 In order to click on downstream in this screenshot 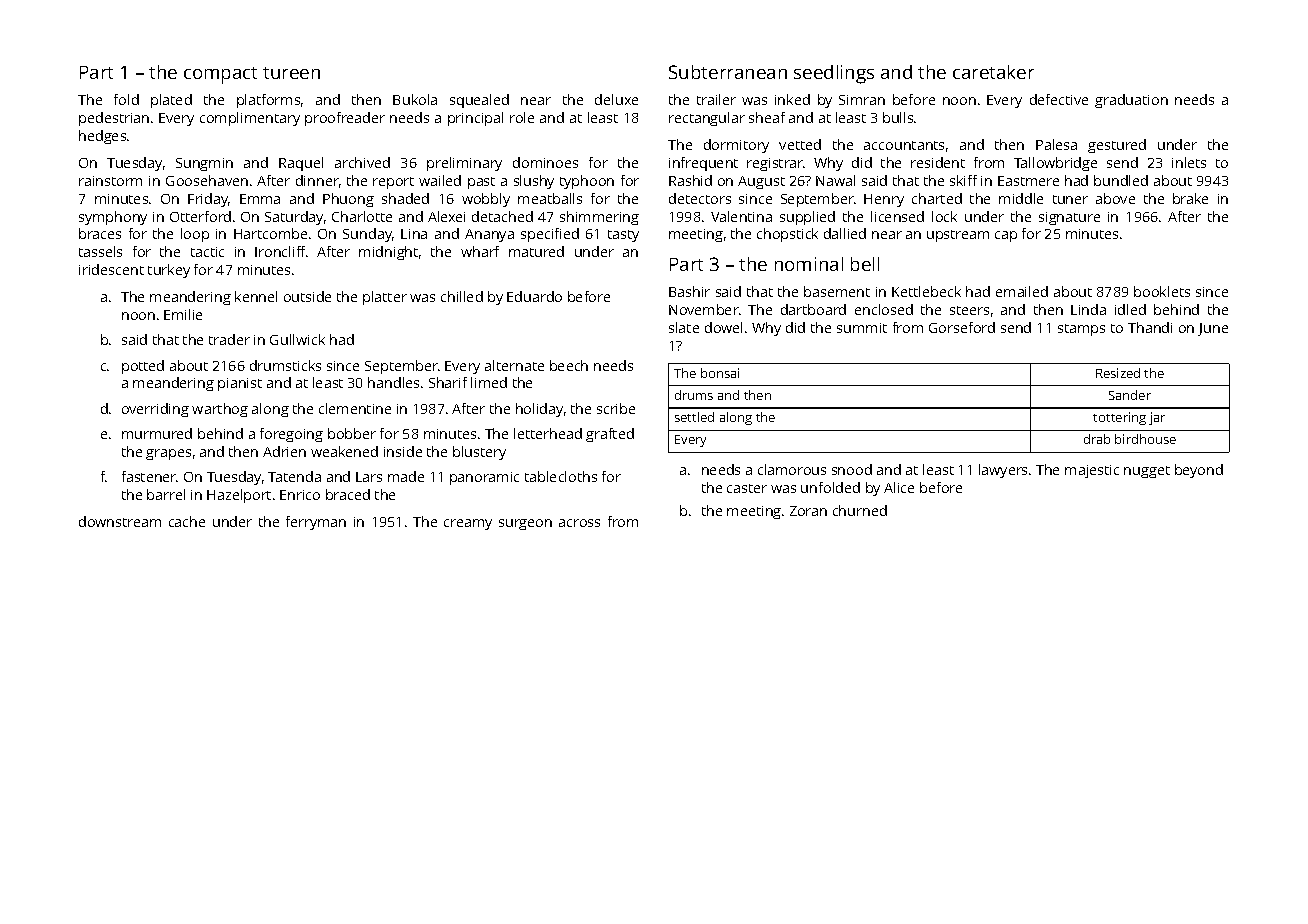, I will do `click(120, 521)`.
